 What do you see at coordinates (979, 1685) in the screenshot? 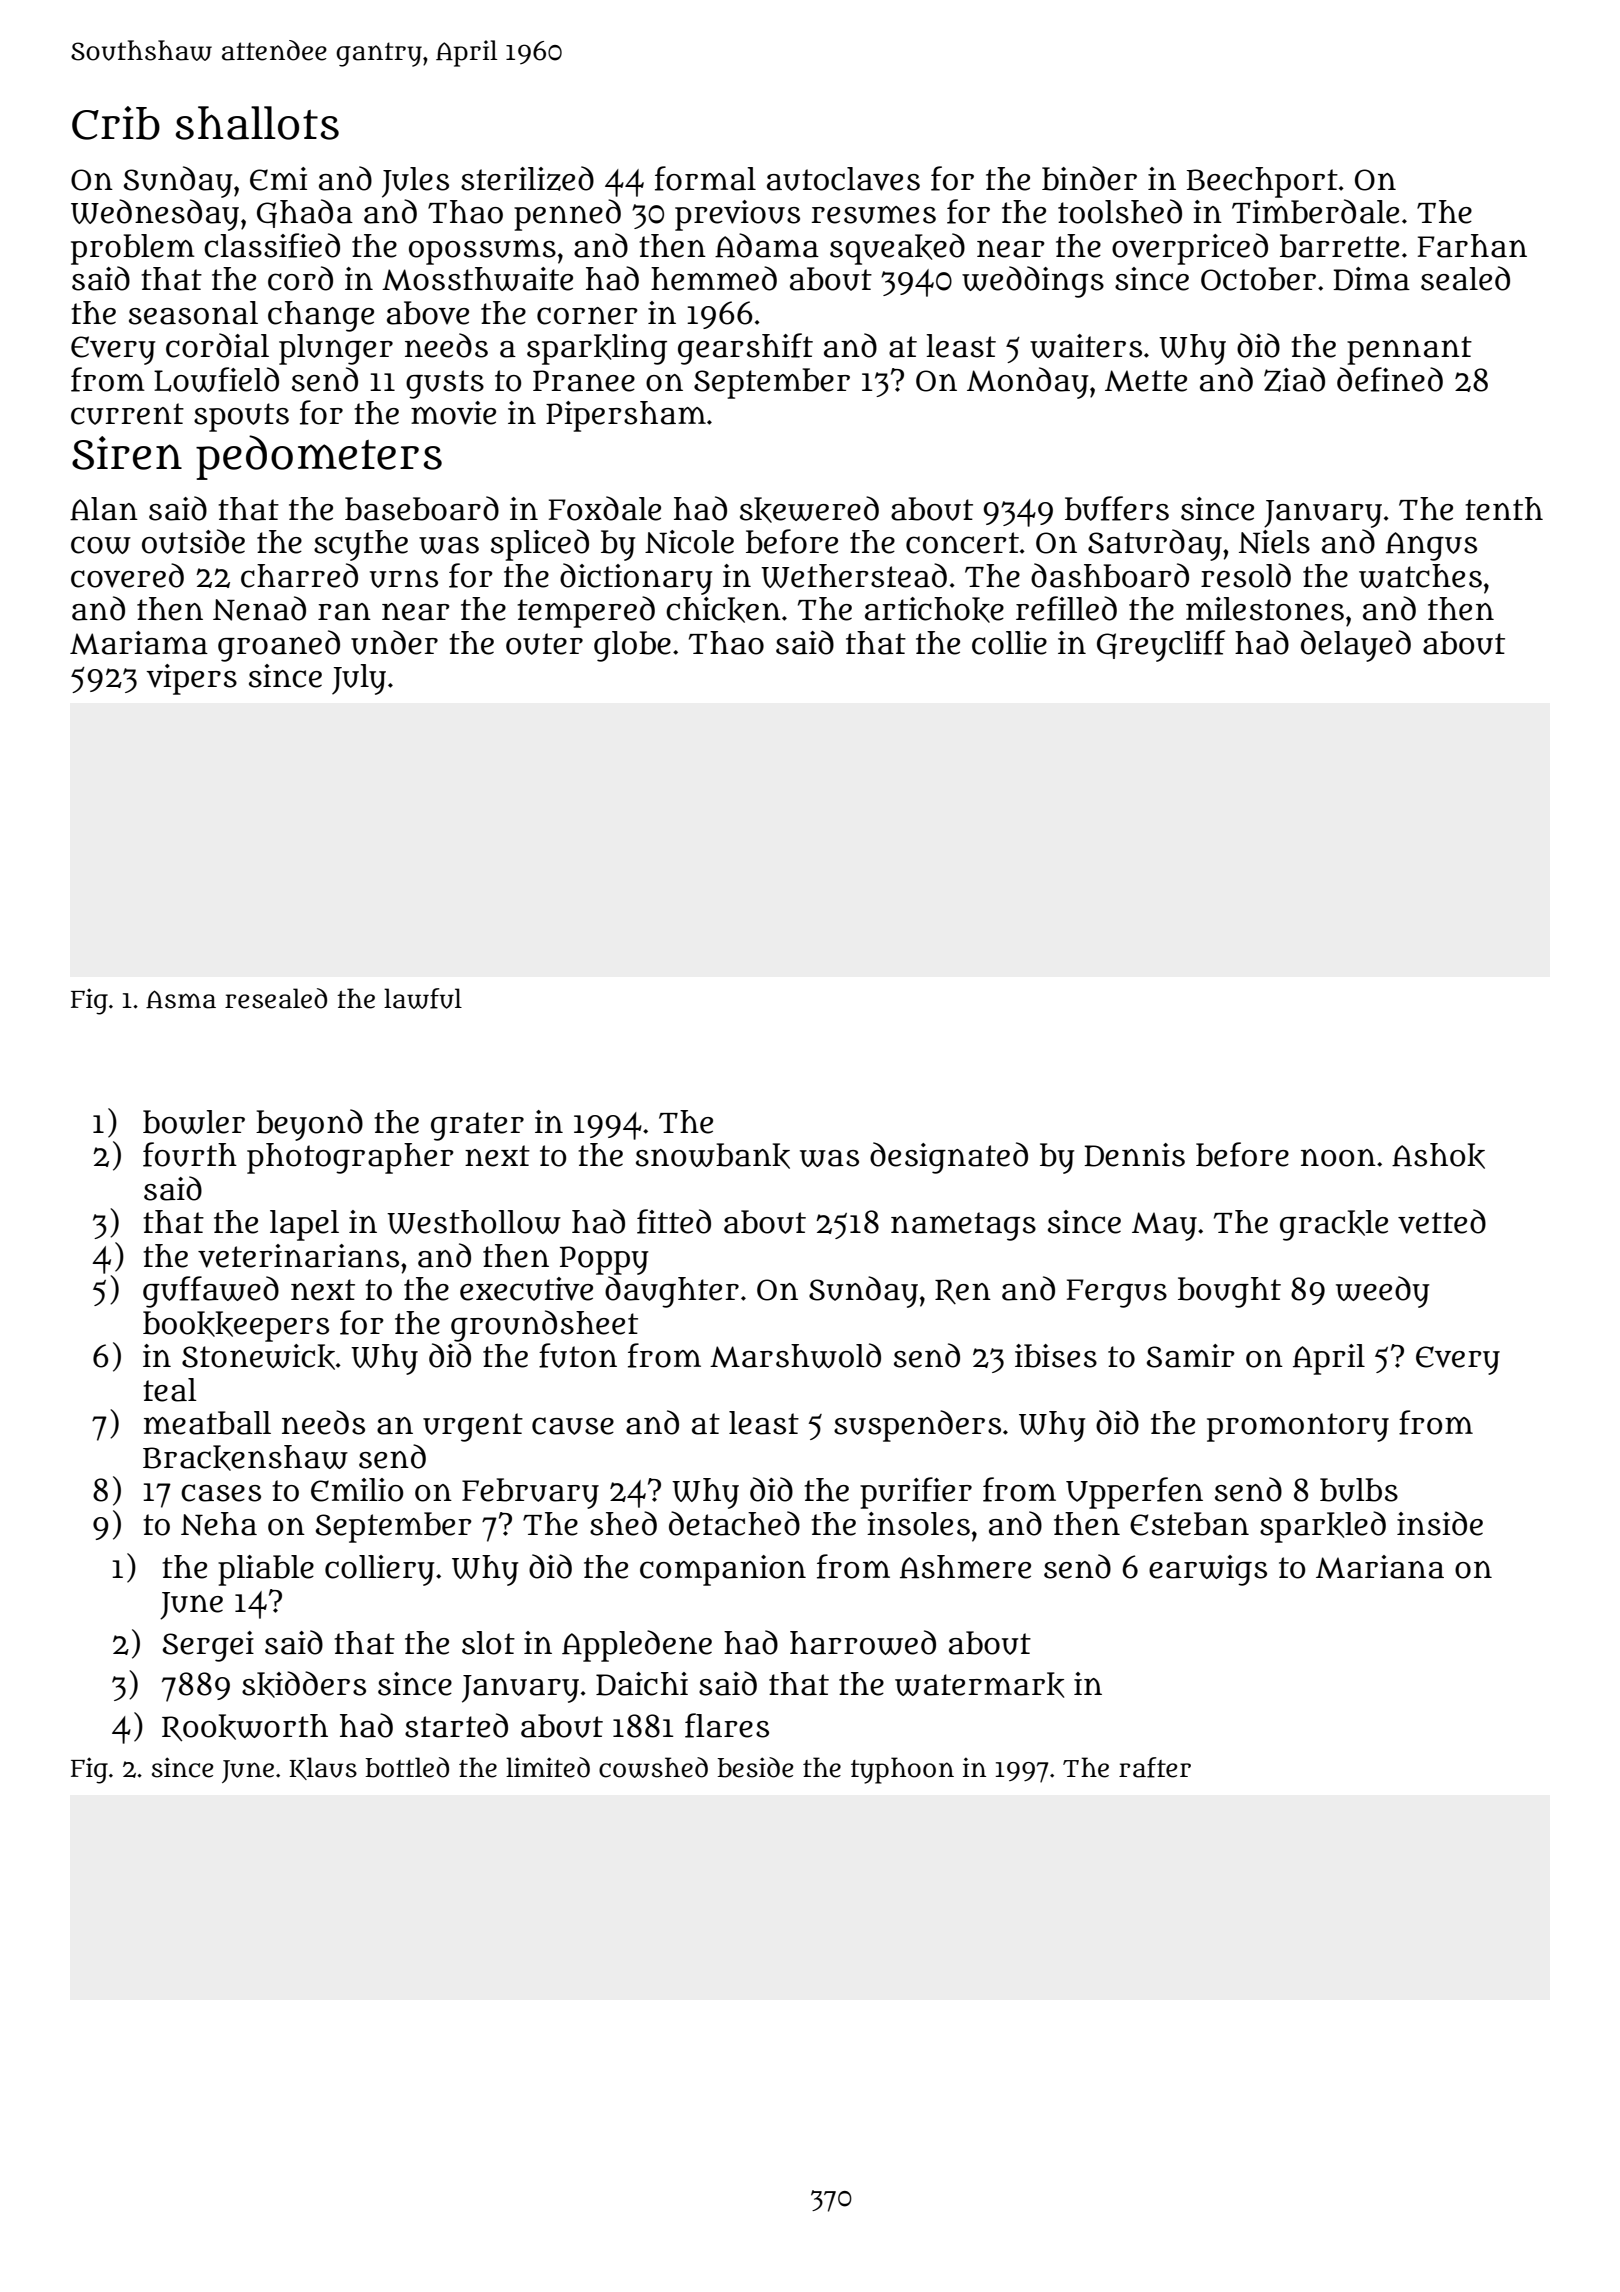
I see `watermark` at bounding box center [979, 1685].
